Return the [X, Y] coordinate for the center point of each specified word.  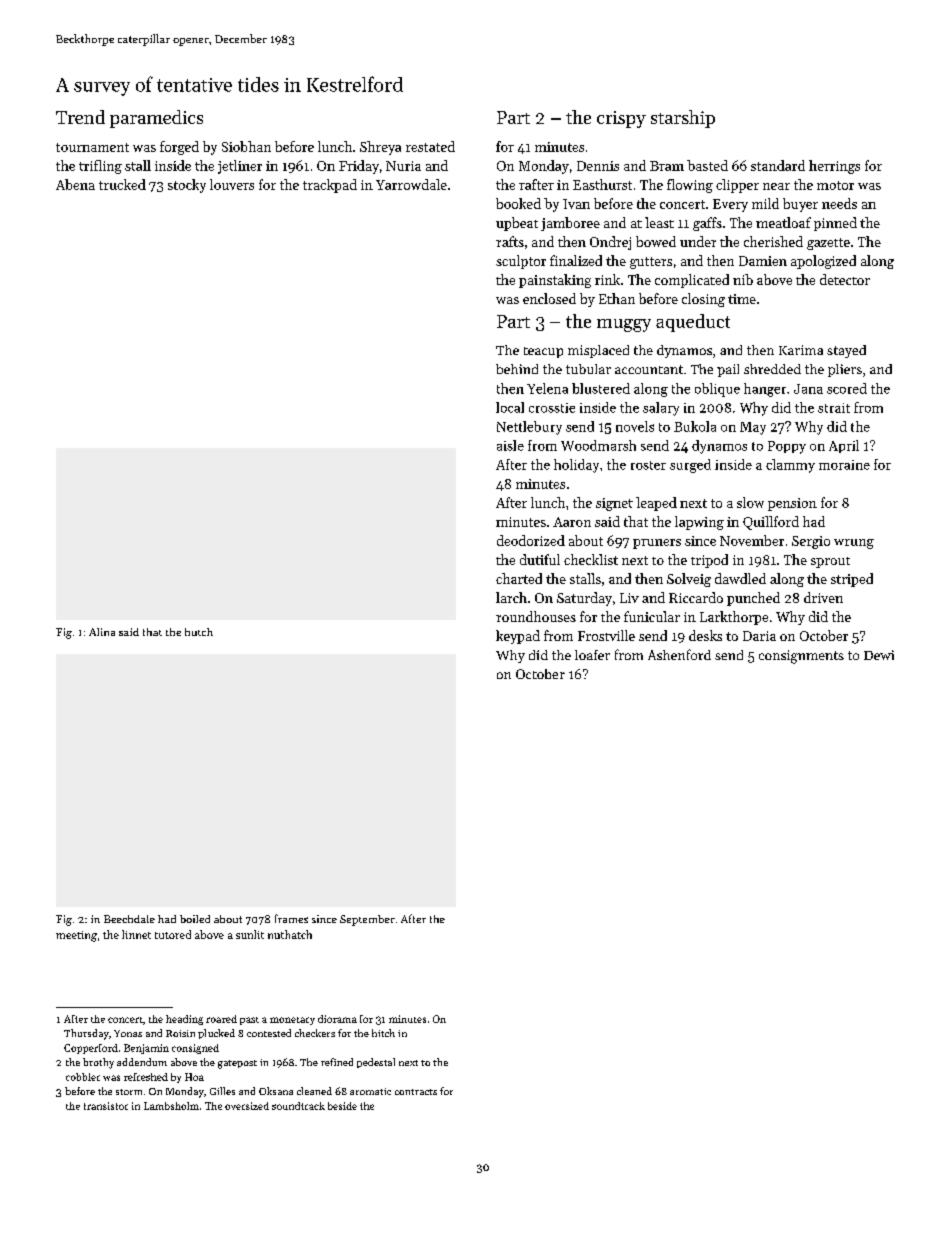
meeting [76, 936]
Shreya [380, 148]
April [844, 446]
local [510, 407]
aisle [510, 445]
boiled [195, 919]
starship [683, 119]
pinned [835, 224]
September [367, 920]
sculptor [521, 262]
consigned [195, 1049]
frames [291, 918]
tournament [92, 147]
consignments [801, 657]
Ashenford [679, 654]
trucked [122, 184]
